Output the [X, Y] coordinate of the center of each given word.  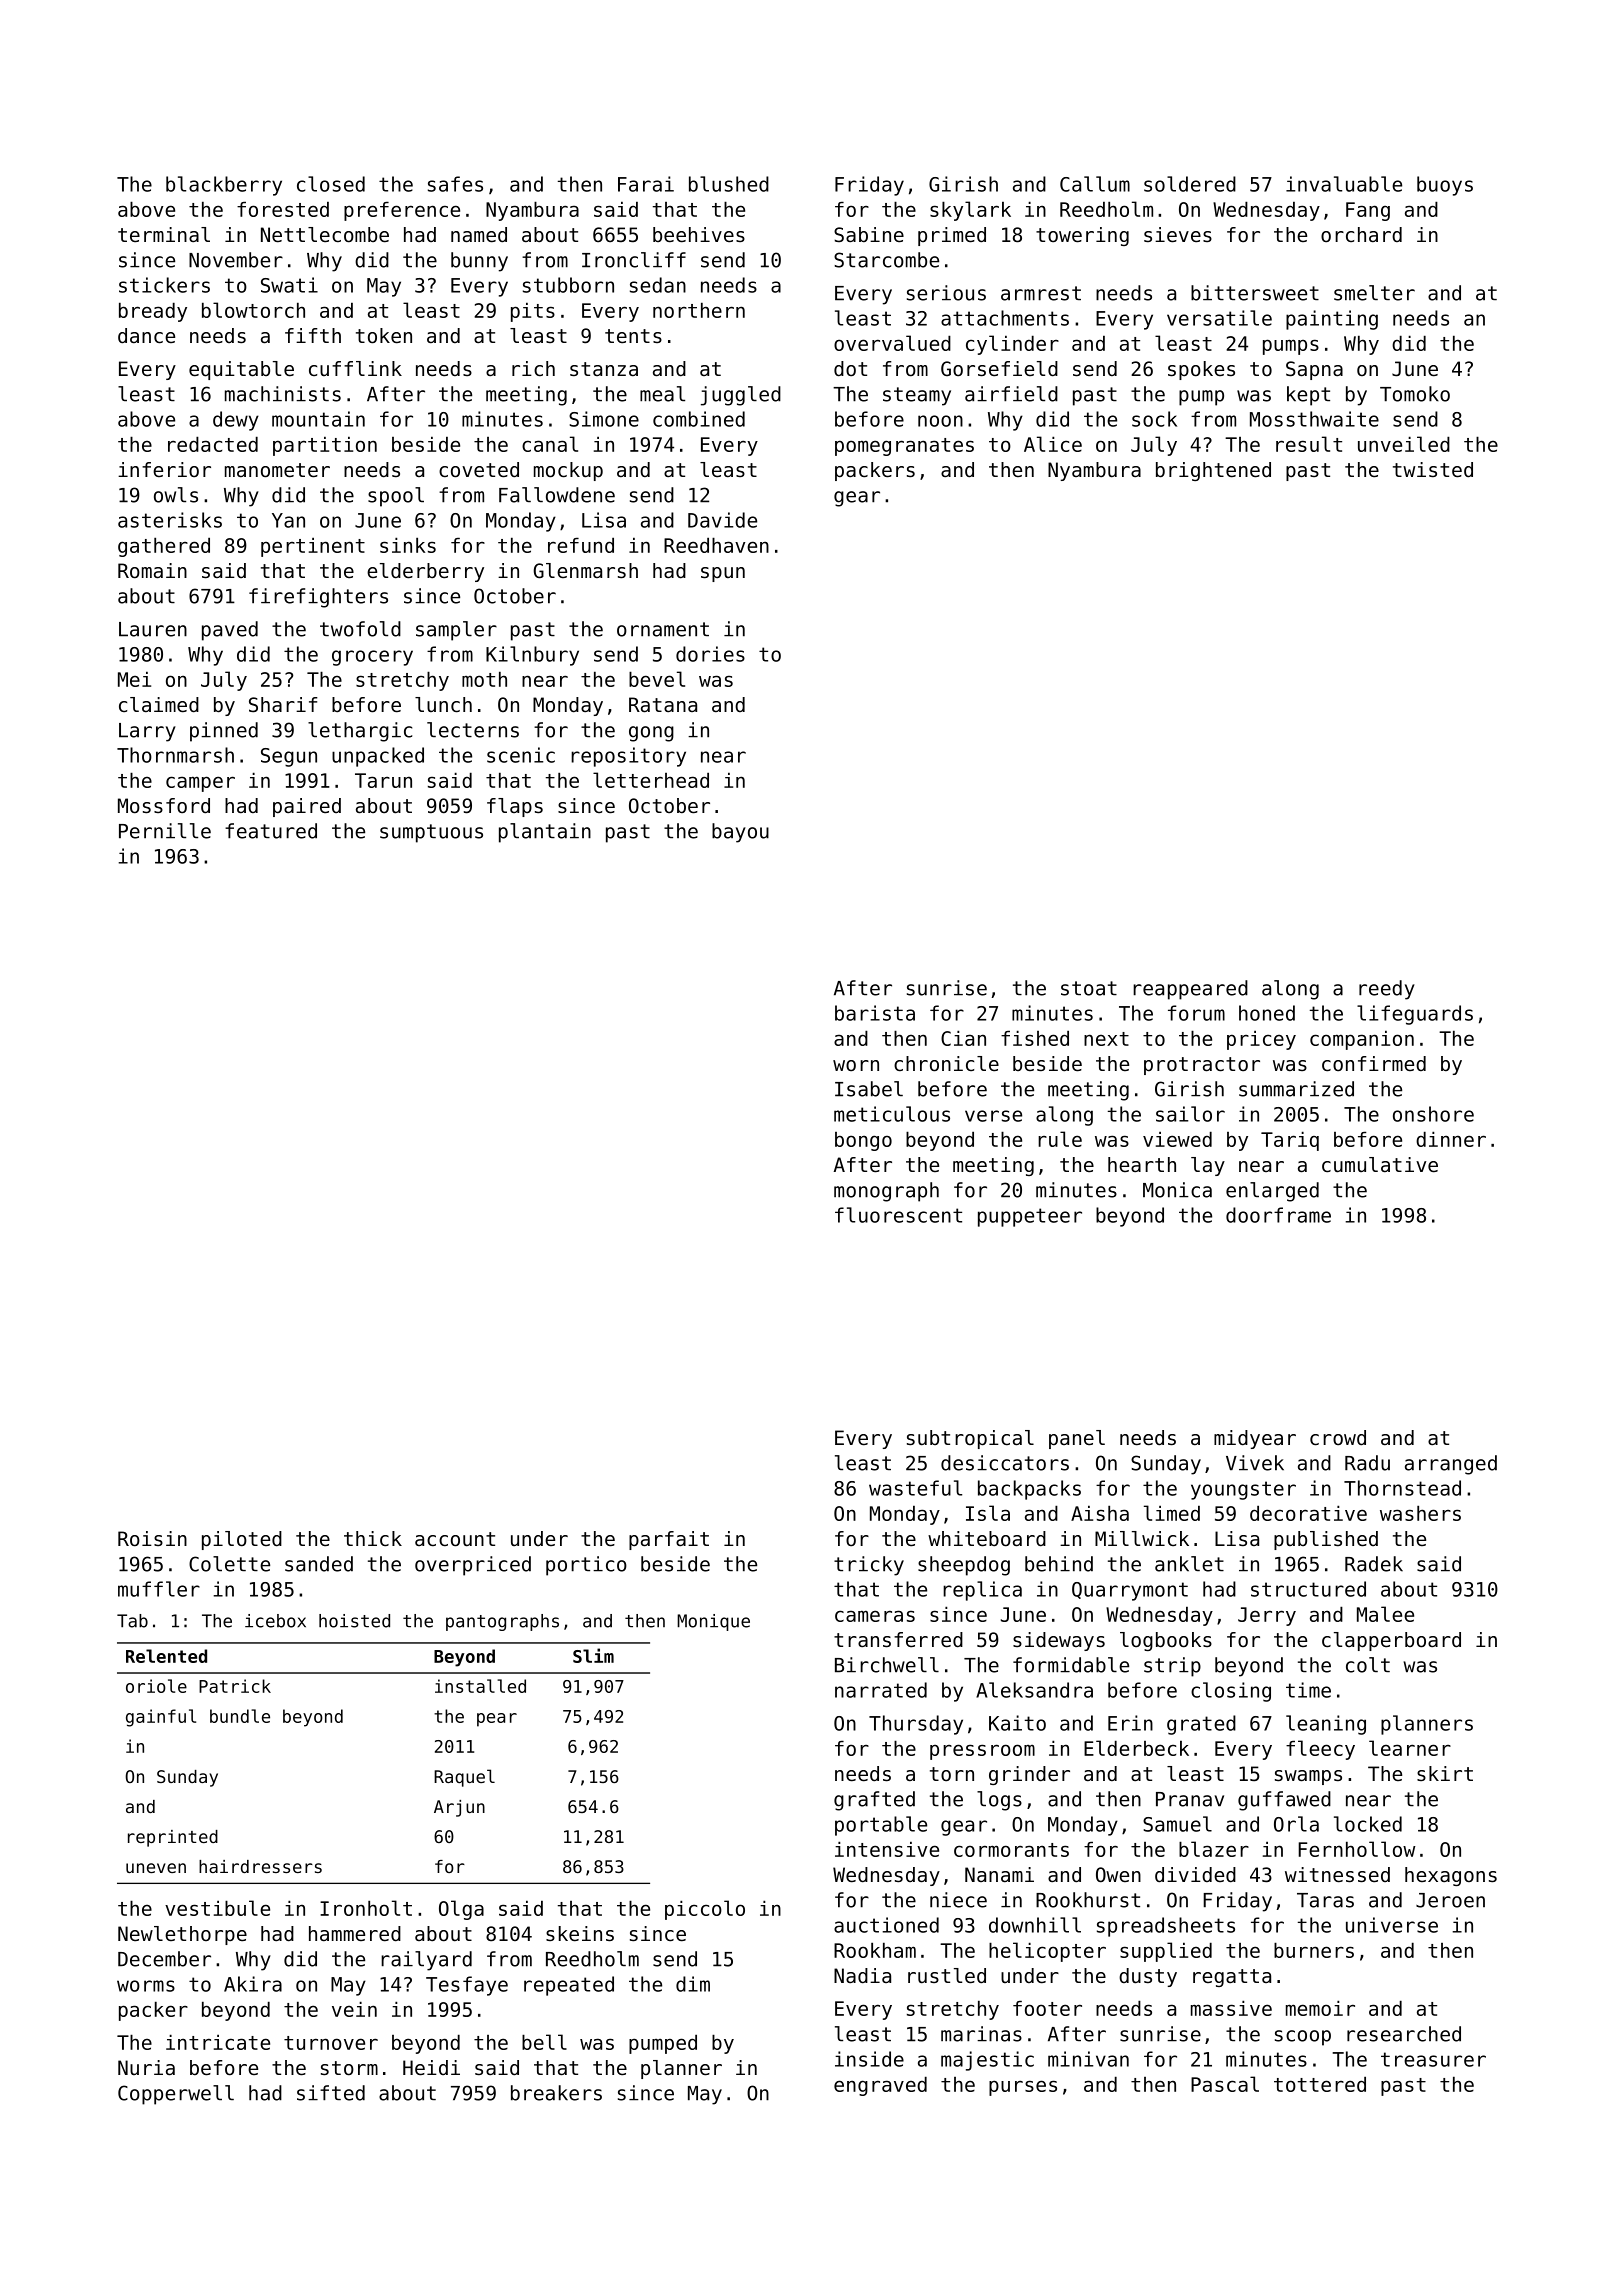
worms [146, 1986]
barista [875, 1013]
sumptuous [431, 833]
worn [856, 1066]
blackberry [224, 186]
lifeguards [1415, 1015]
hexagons [1451, 1876]
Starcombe [886, 260]
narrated [881, 1690]
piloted [242, 1540]
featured [271, 831]
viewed [1177, 1139]
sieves [1178, 235]
